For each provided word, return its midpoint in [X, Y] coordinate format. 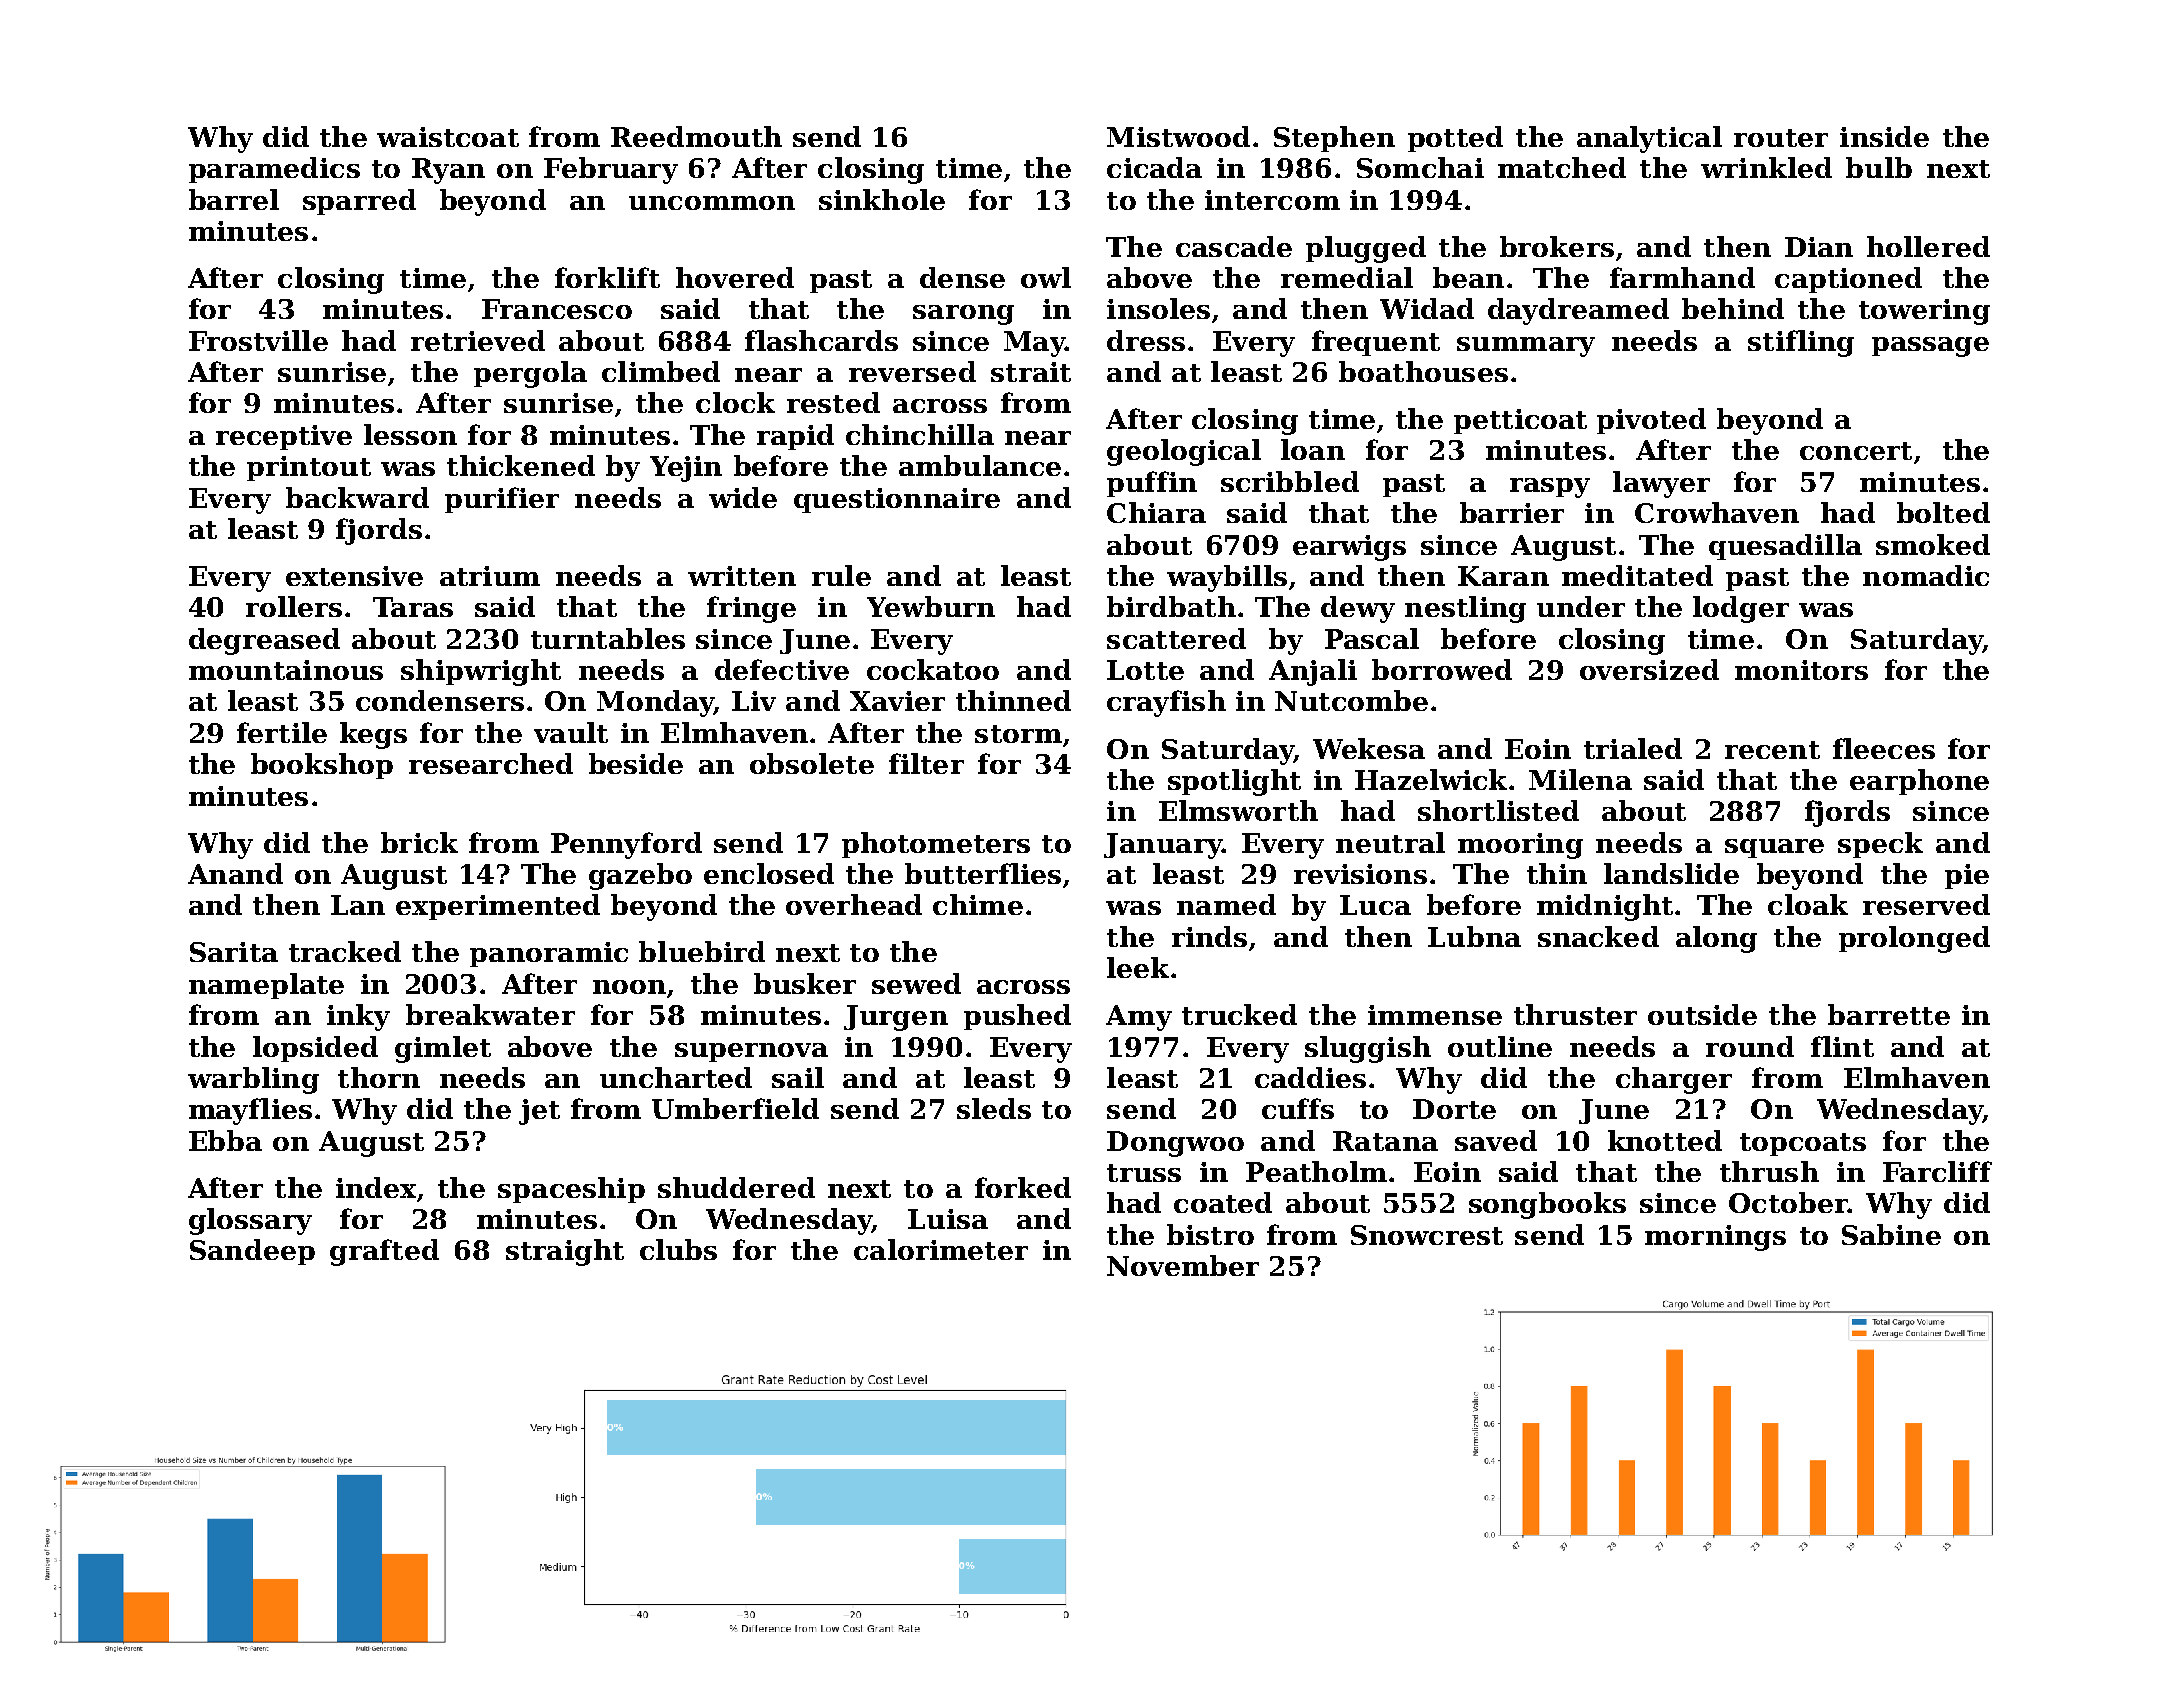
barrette [1889, 1014]
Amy [1139, 1018]
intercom [1272, 200]
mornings [1715, 1238]
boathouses [1423, 371]
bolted [1943, 512]
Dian [1819, 247]
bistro [1210, 1234]
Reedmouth [696, 136]
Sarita [234, 952]
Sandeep [252, 1252]
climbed [661, 371]
